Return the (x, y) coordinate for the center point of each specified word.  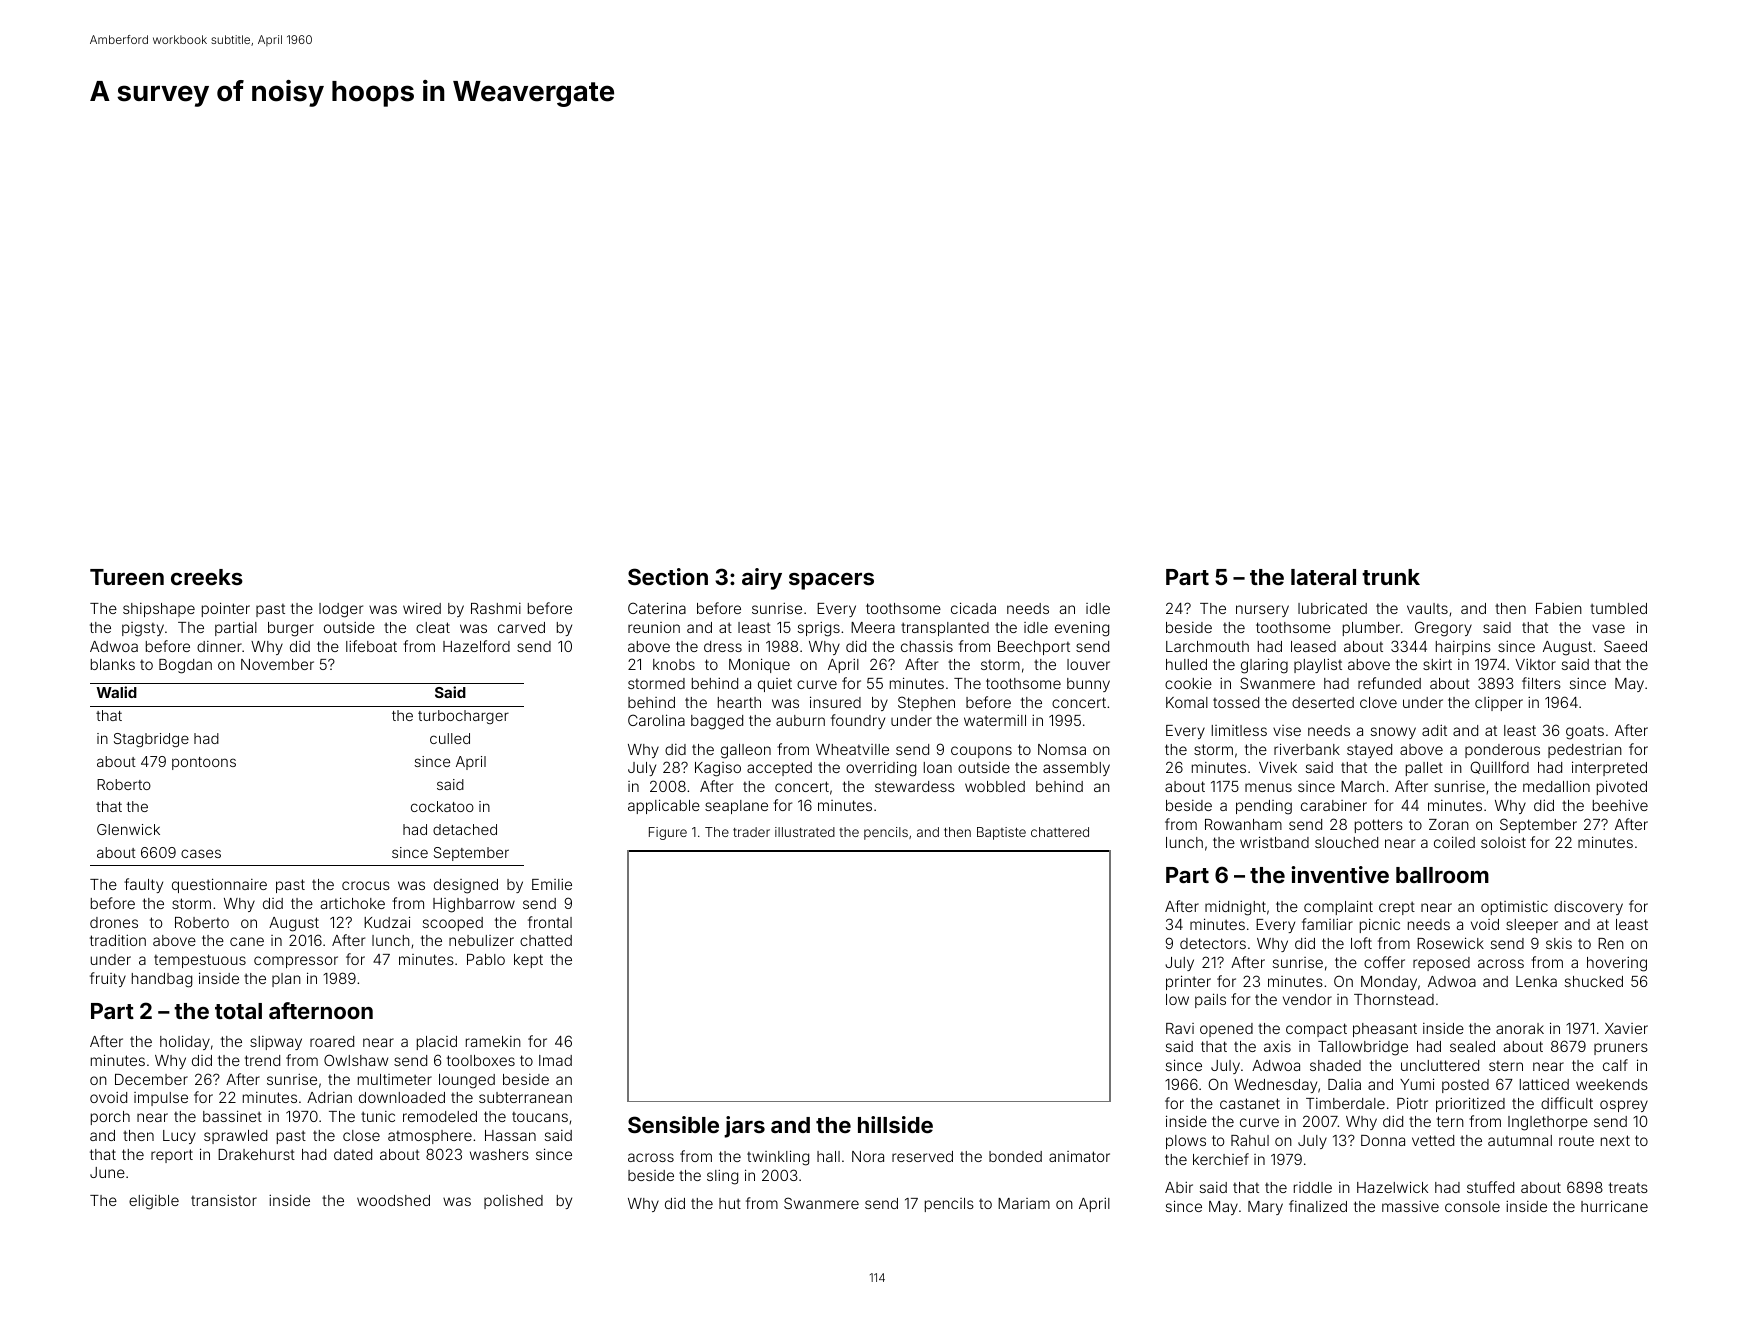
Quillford (1499, 767)
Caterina (657, 608)
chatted (546, 940)
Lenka (1536, 981)
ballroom (1442, 875)
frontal (550, 922)
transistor (224, 1200)
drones (114, 922)
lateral (1323, 577)
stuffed (1490, 1187)
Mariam (1024, 1203)
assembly (1076, 769)
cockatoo (442, 806)
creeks (207, 577)
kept (528, 961)
